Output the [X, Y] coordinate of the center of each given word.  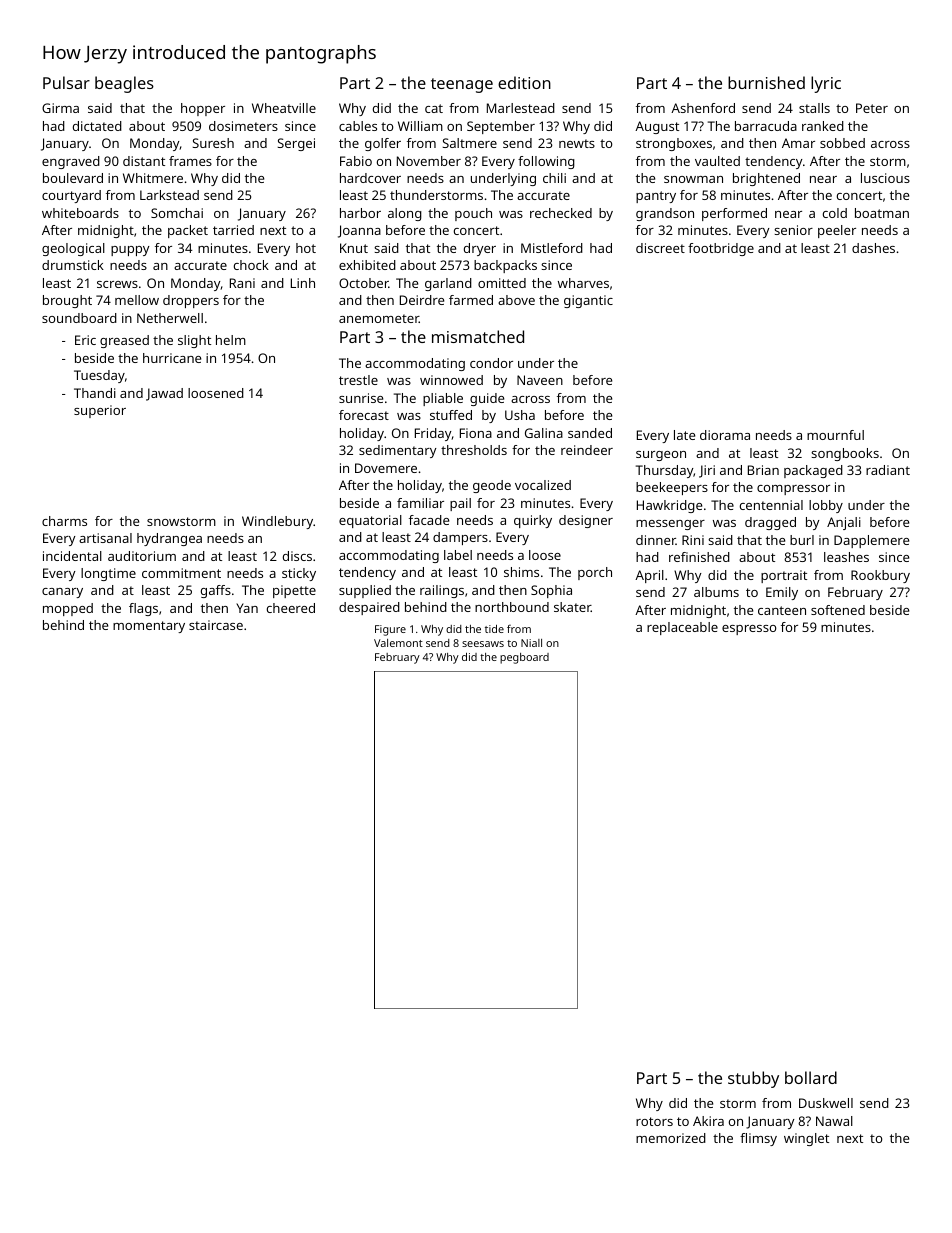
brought [67, 301]
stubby [753, 1079]
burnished [766, 82]
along [405, 214]
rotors [654, 1121]
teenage [462, 85]
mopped [68, 609]
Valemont [398, 643]
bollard [811, 1077]
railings [442, 591]
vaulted [717, 161]
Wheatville [284, 108]
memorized [671, 1138]
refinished [699, 557]
